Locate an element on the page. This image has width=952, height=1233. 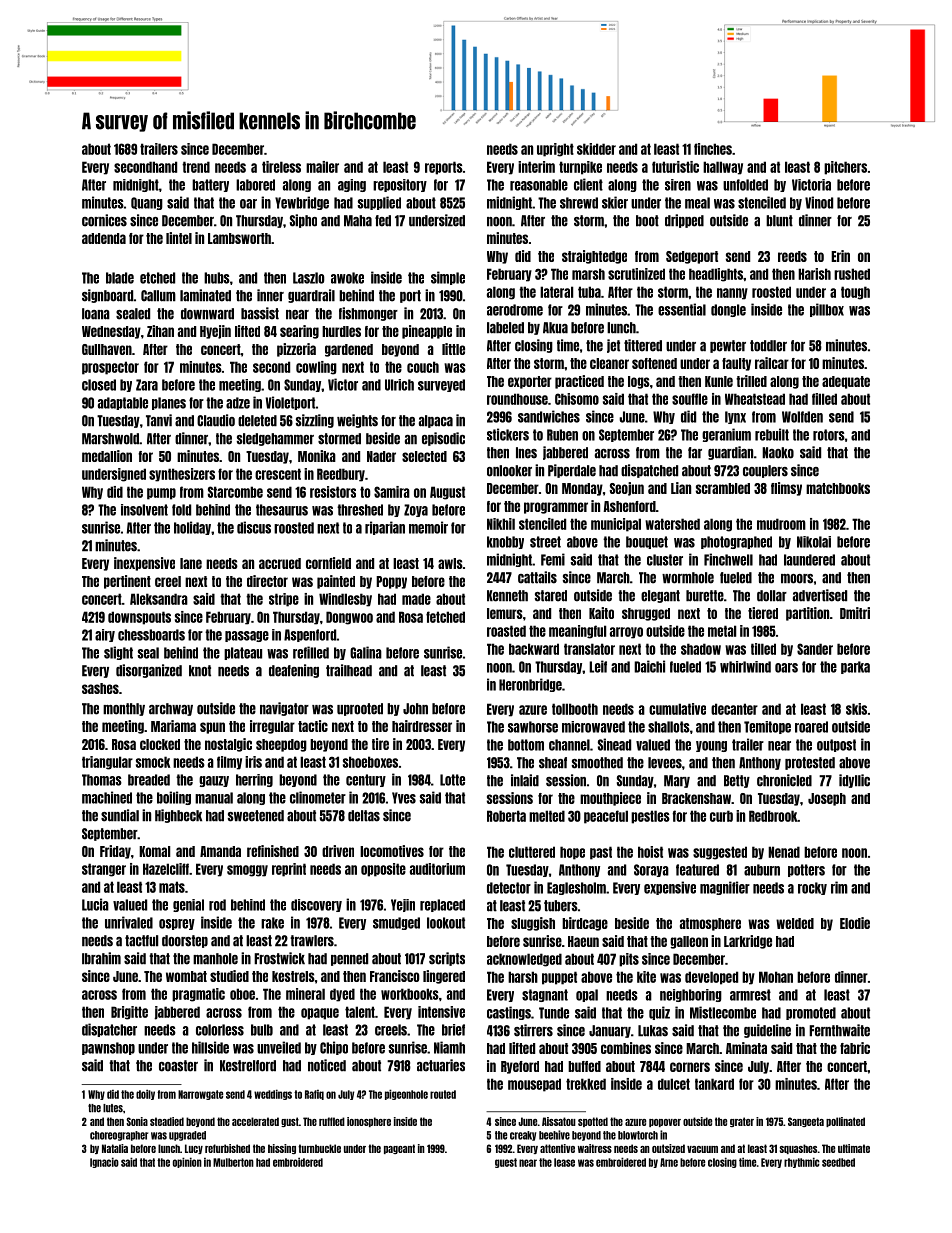
mailer is located at coordinates (322, 167).
